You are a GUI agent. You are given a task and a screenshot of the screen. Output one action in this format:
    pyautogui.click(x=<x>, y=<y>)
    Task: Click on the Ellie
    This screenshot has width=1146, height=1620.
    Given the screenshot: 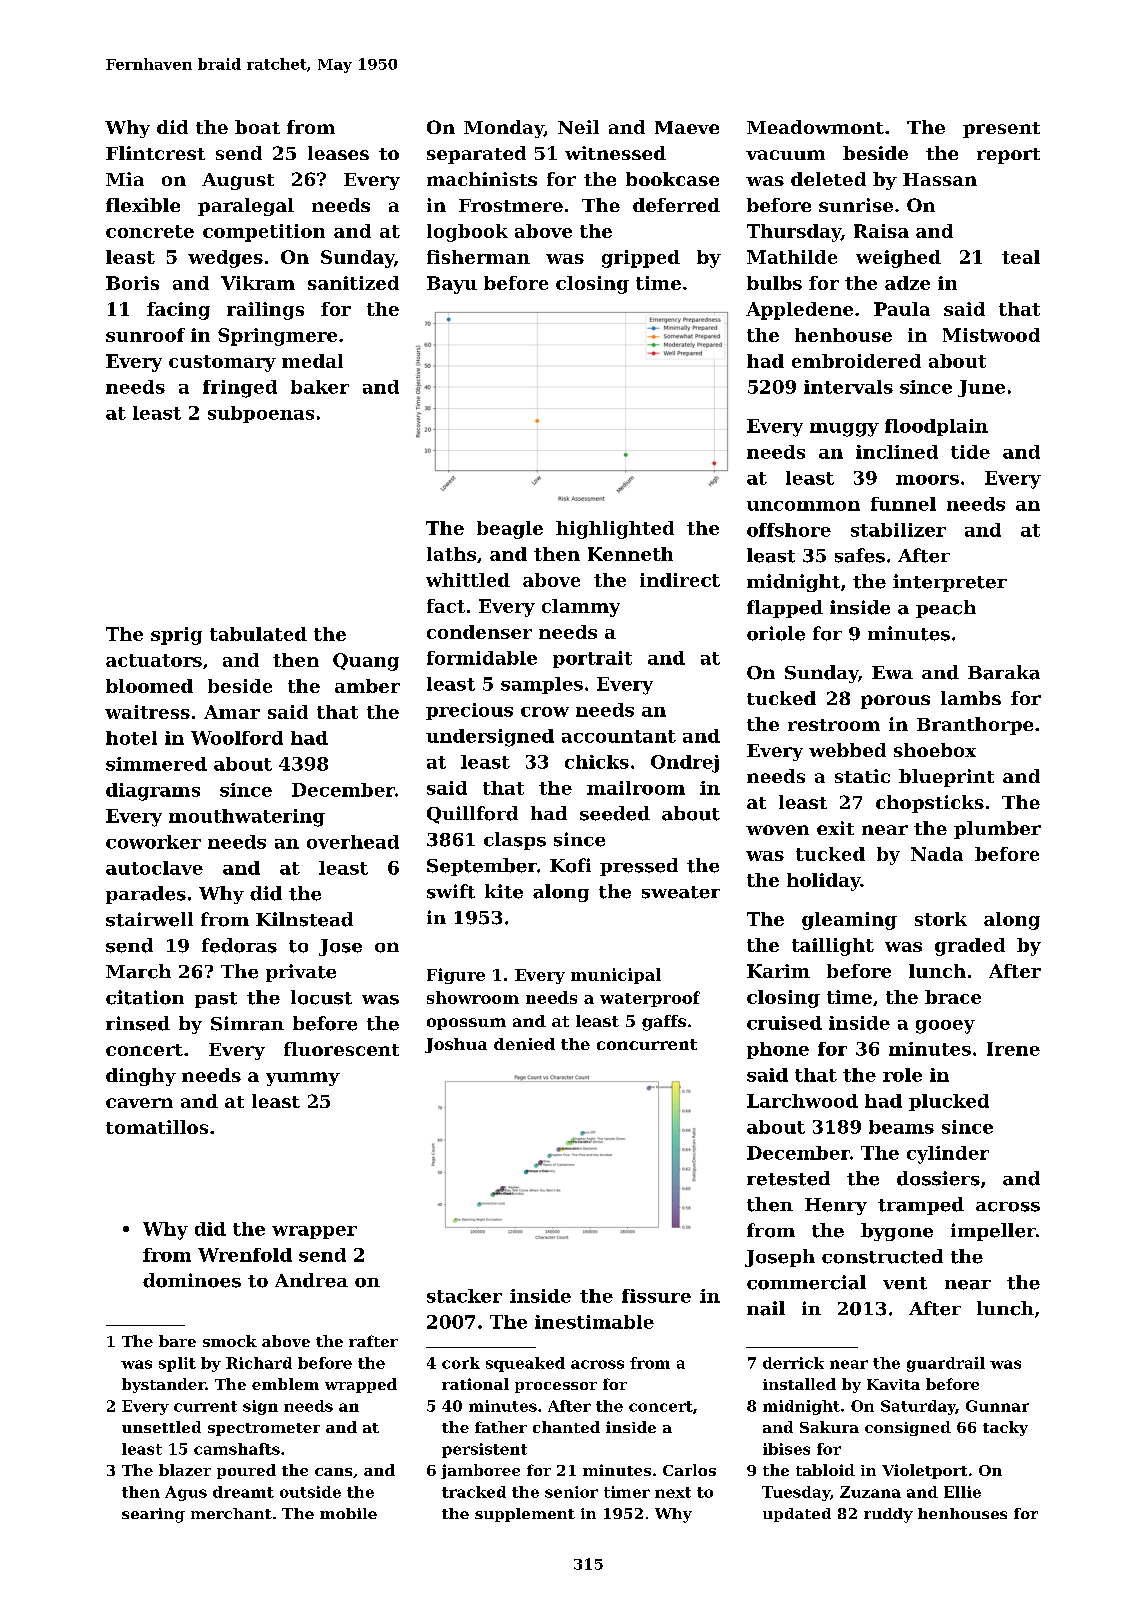 What is the action you would take?
    pyautogui.click(x=962, y=1492)
